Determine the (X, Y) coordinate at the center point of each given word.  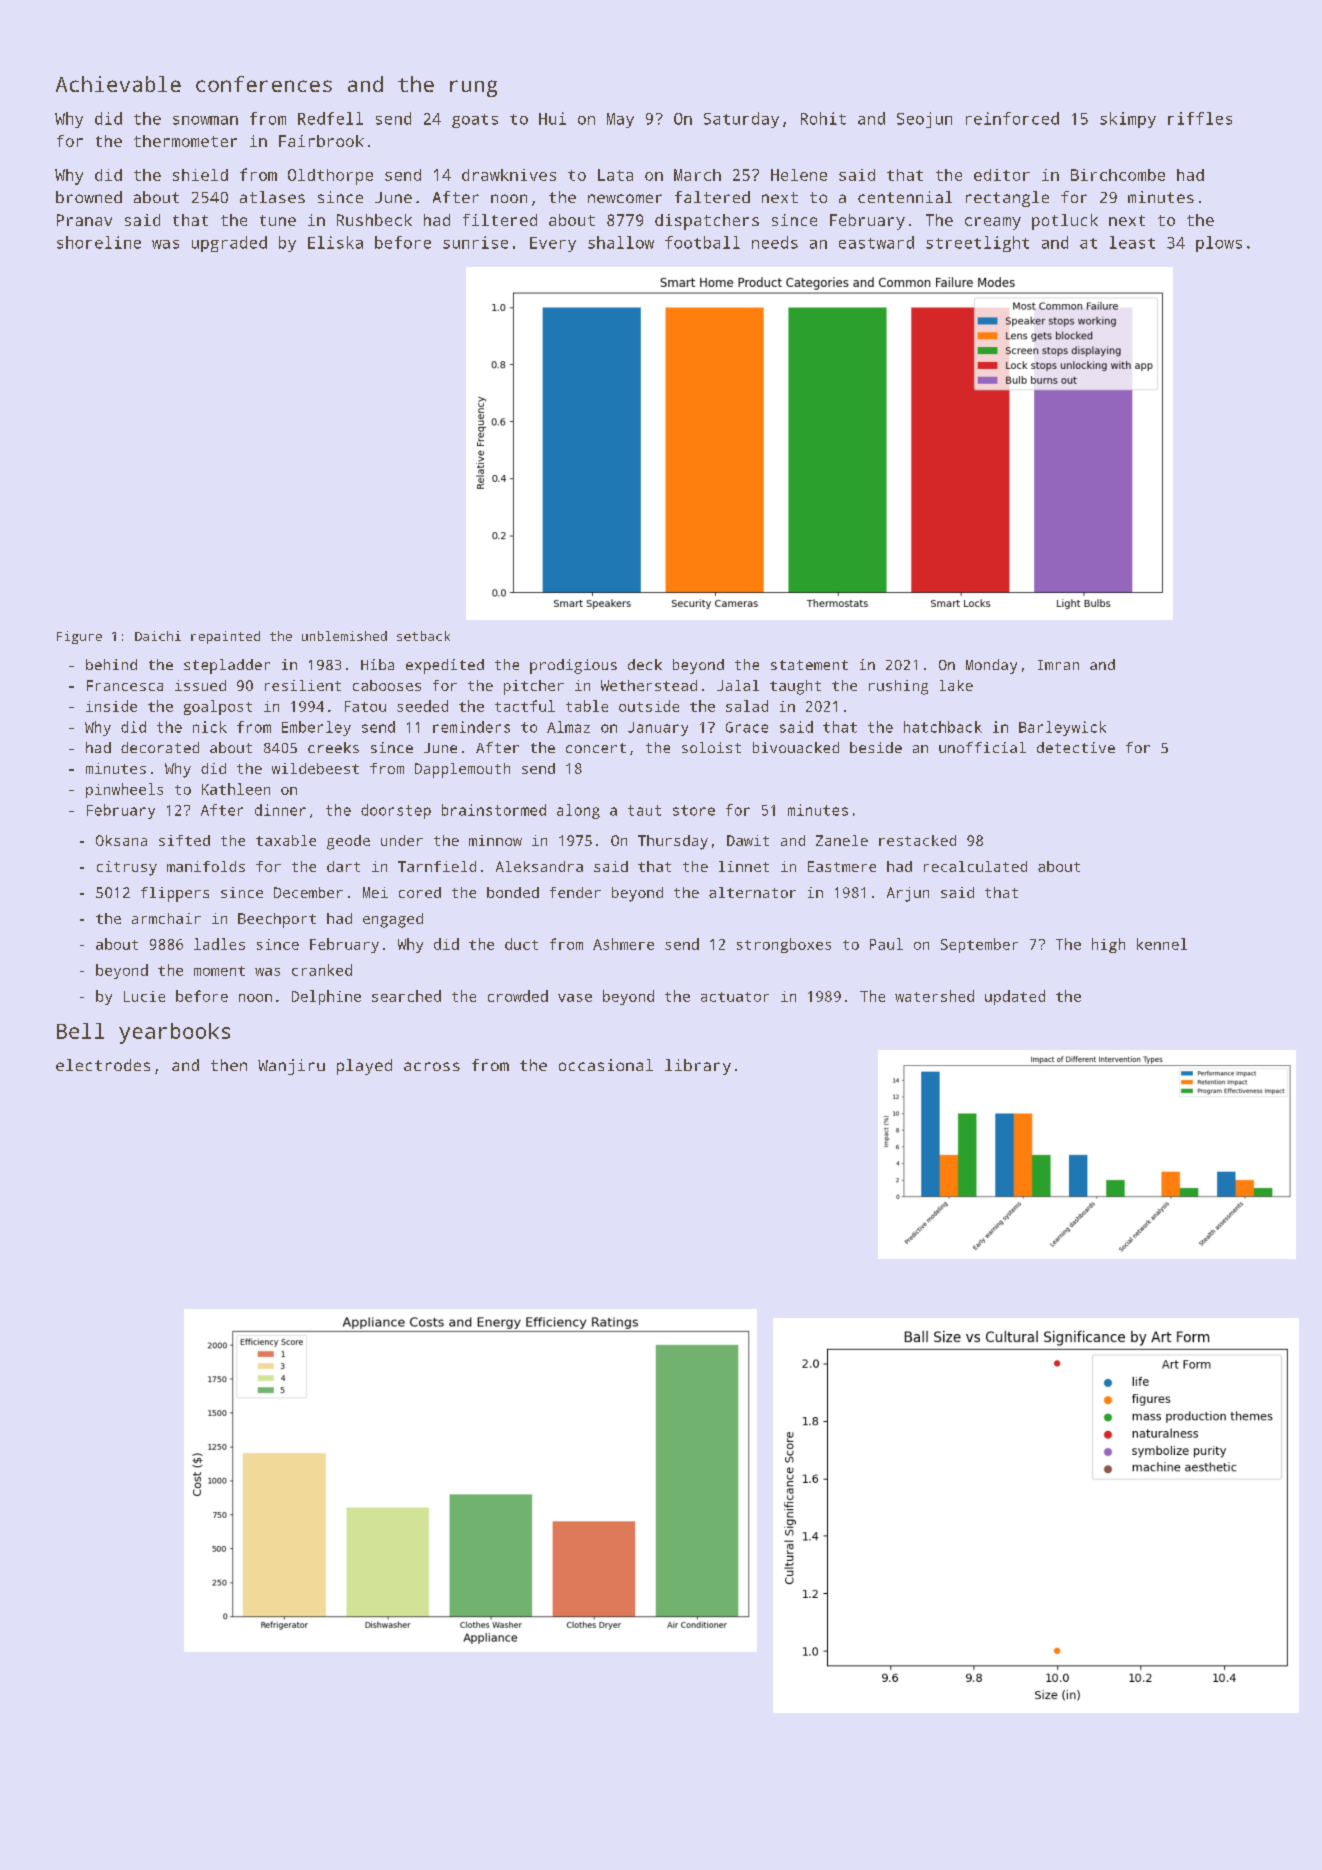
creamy (993, 223)
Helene (799, 175)
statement (809, 665)
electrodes (103, 1065)
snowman (205, 120)
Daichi (158, 636)
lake (956, 685)
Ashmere (623, 944)
